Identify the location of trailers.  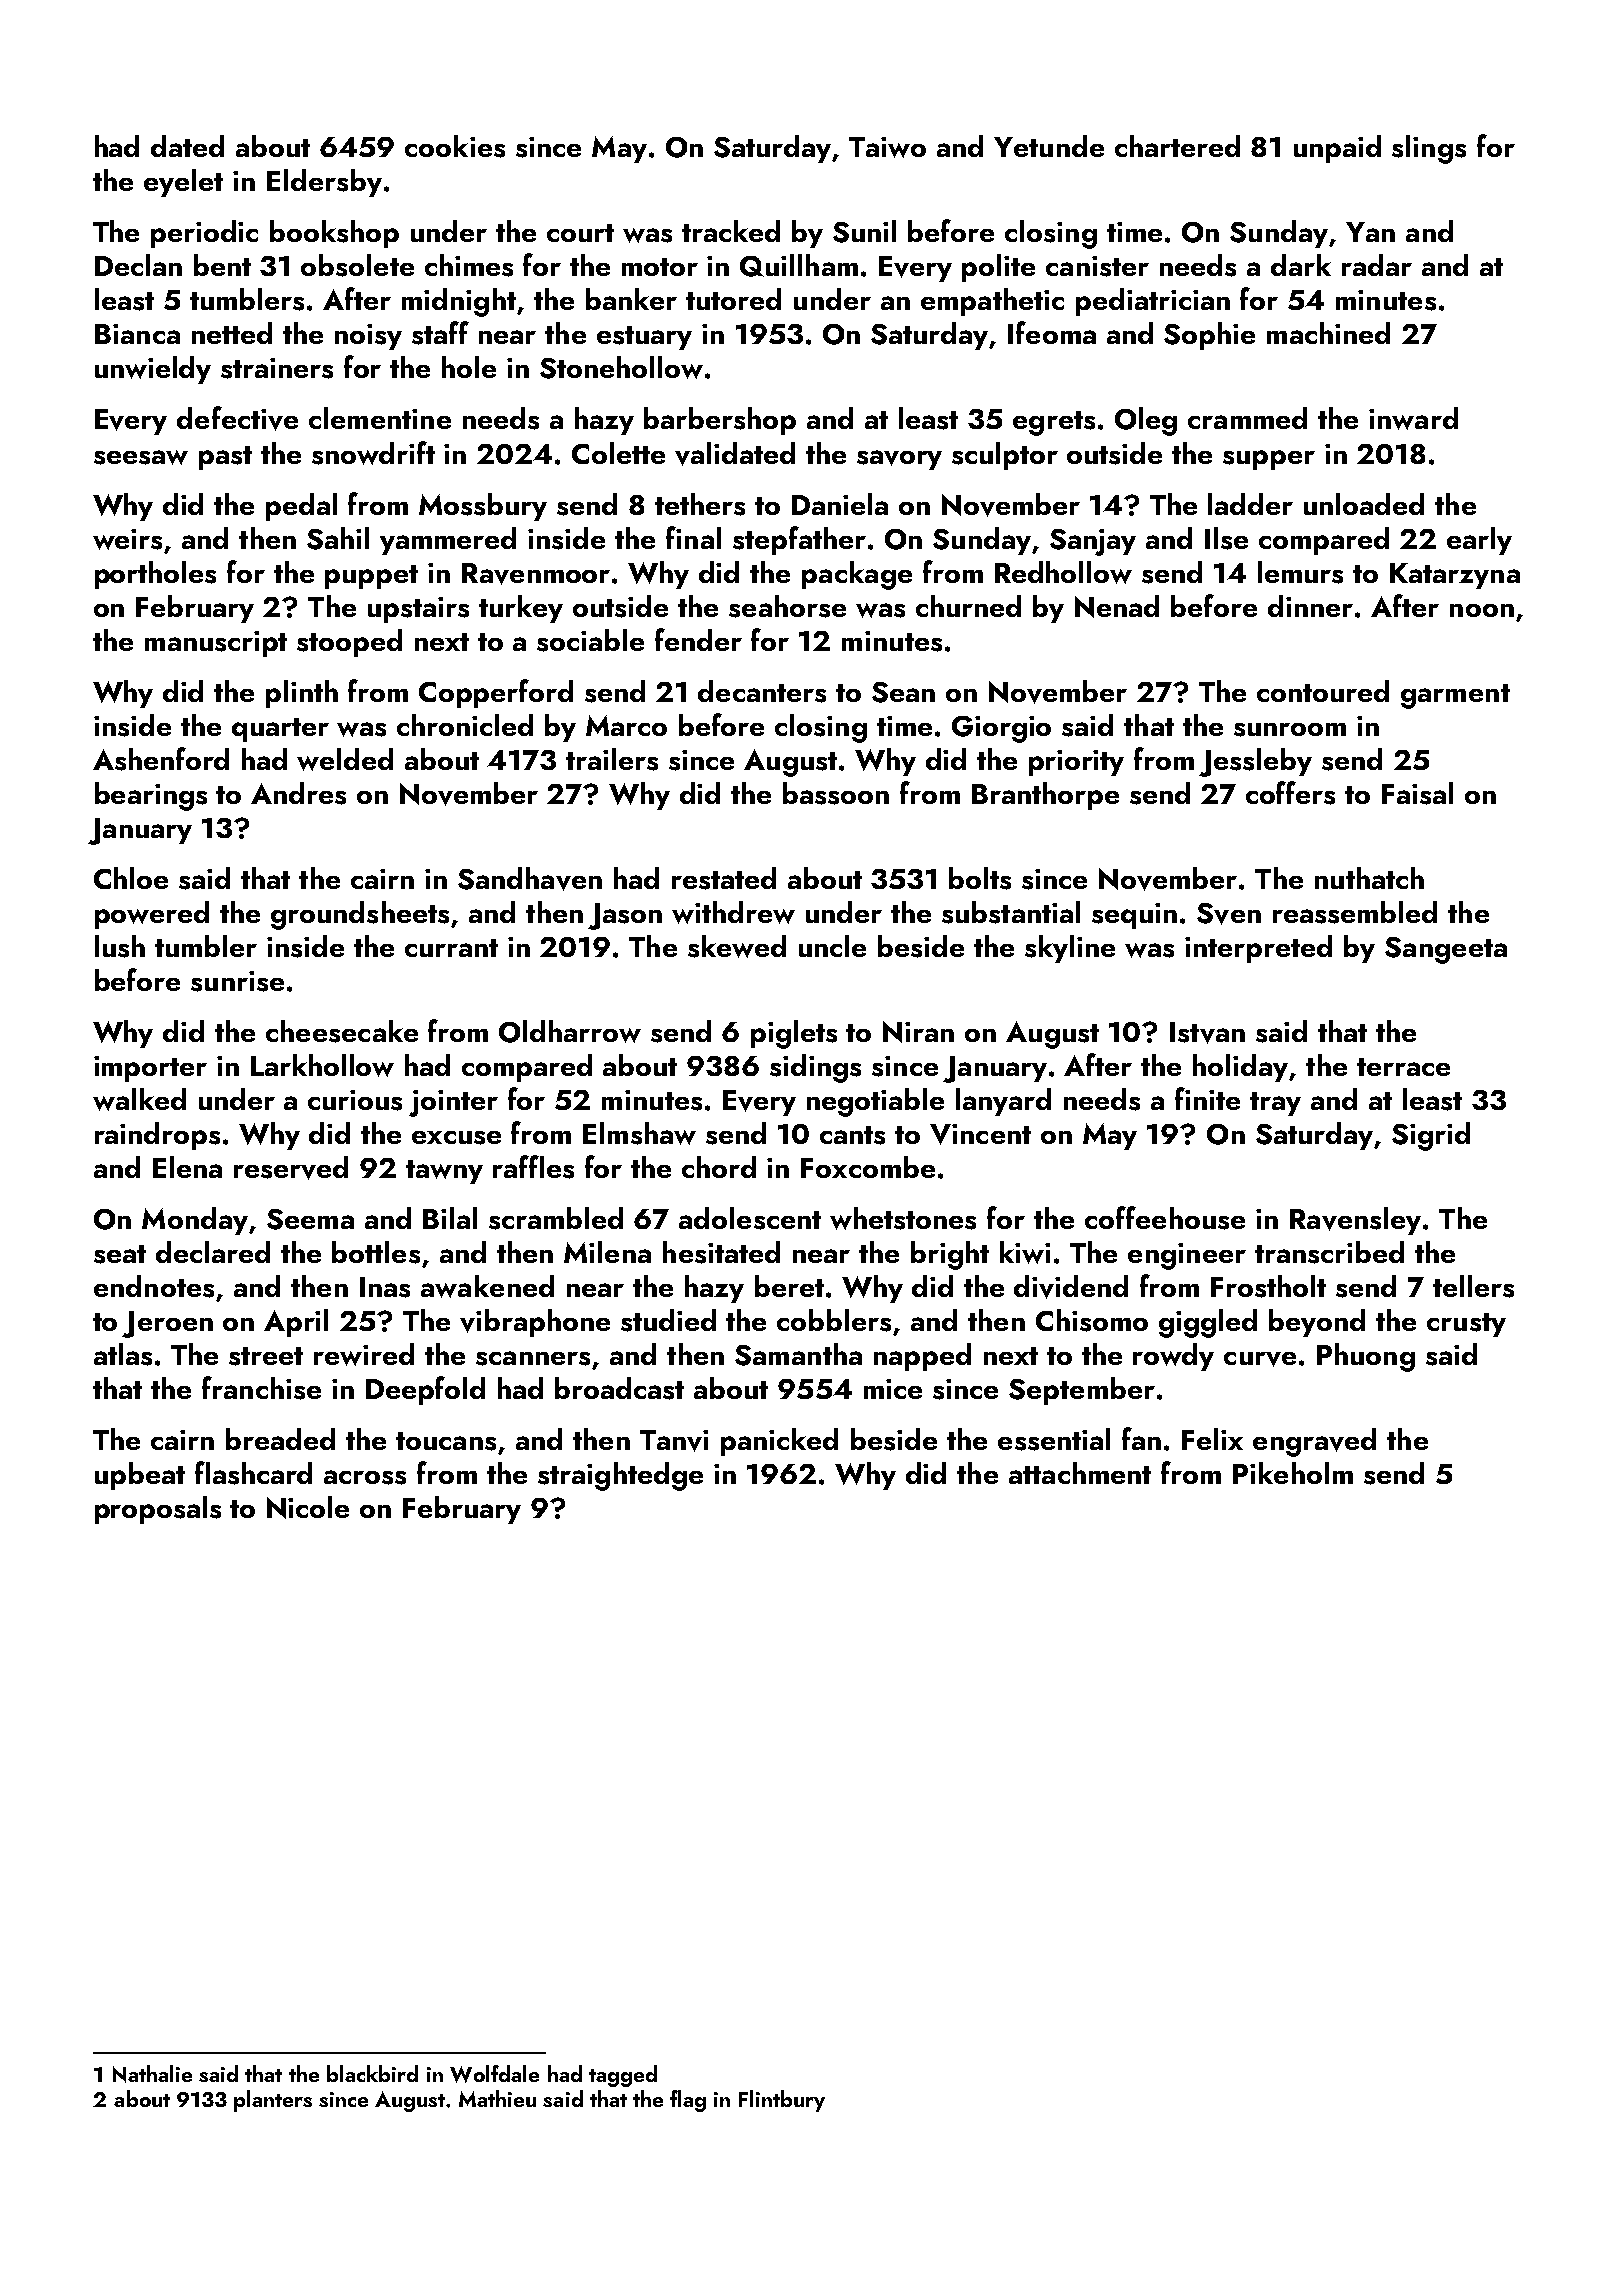
(612, 759).
